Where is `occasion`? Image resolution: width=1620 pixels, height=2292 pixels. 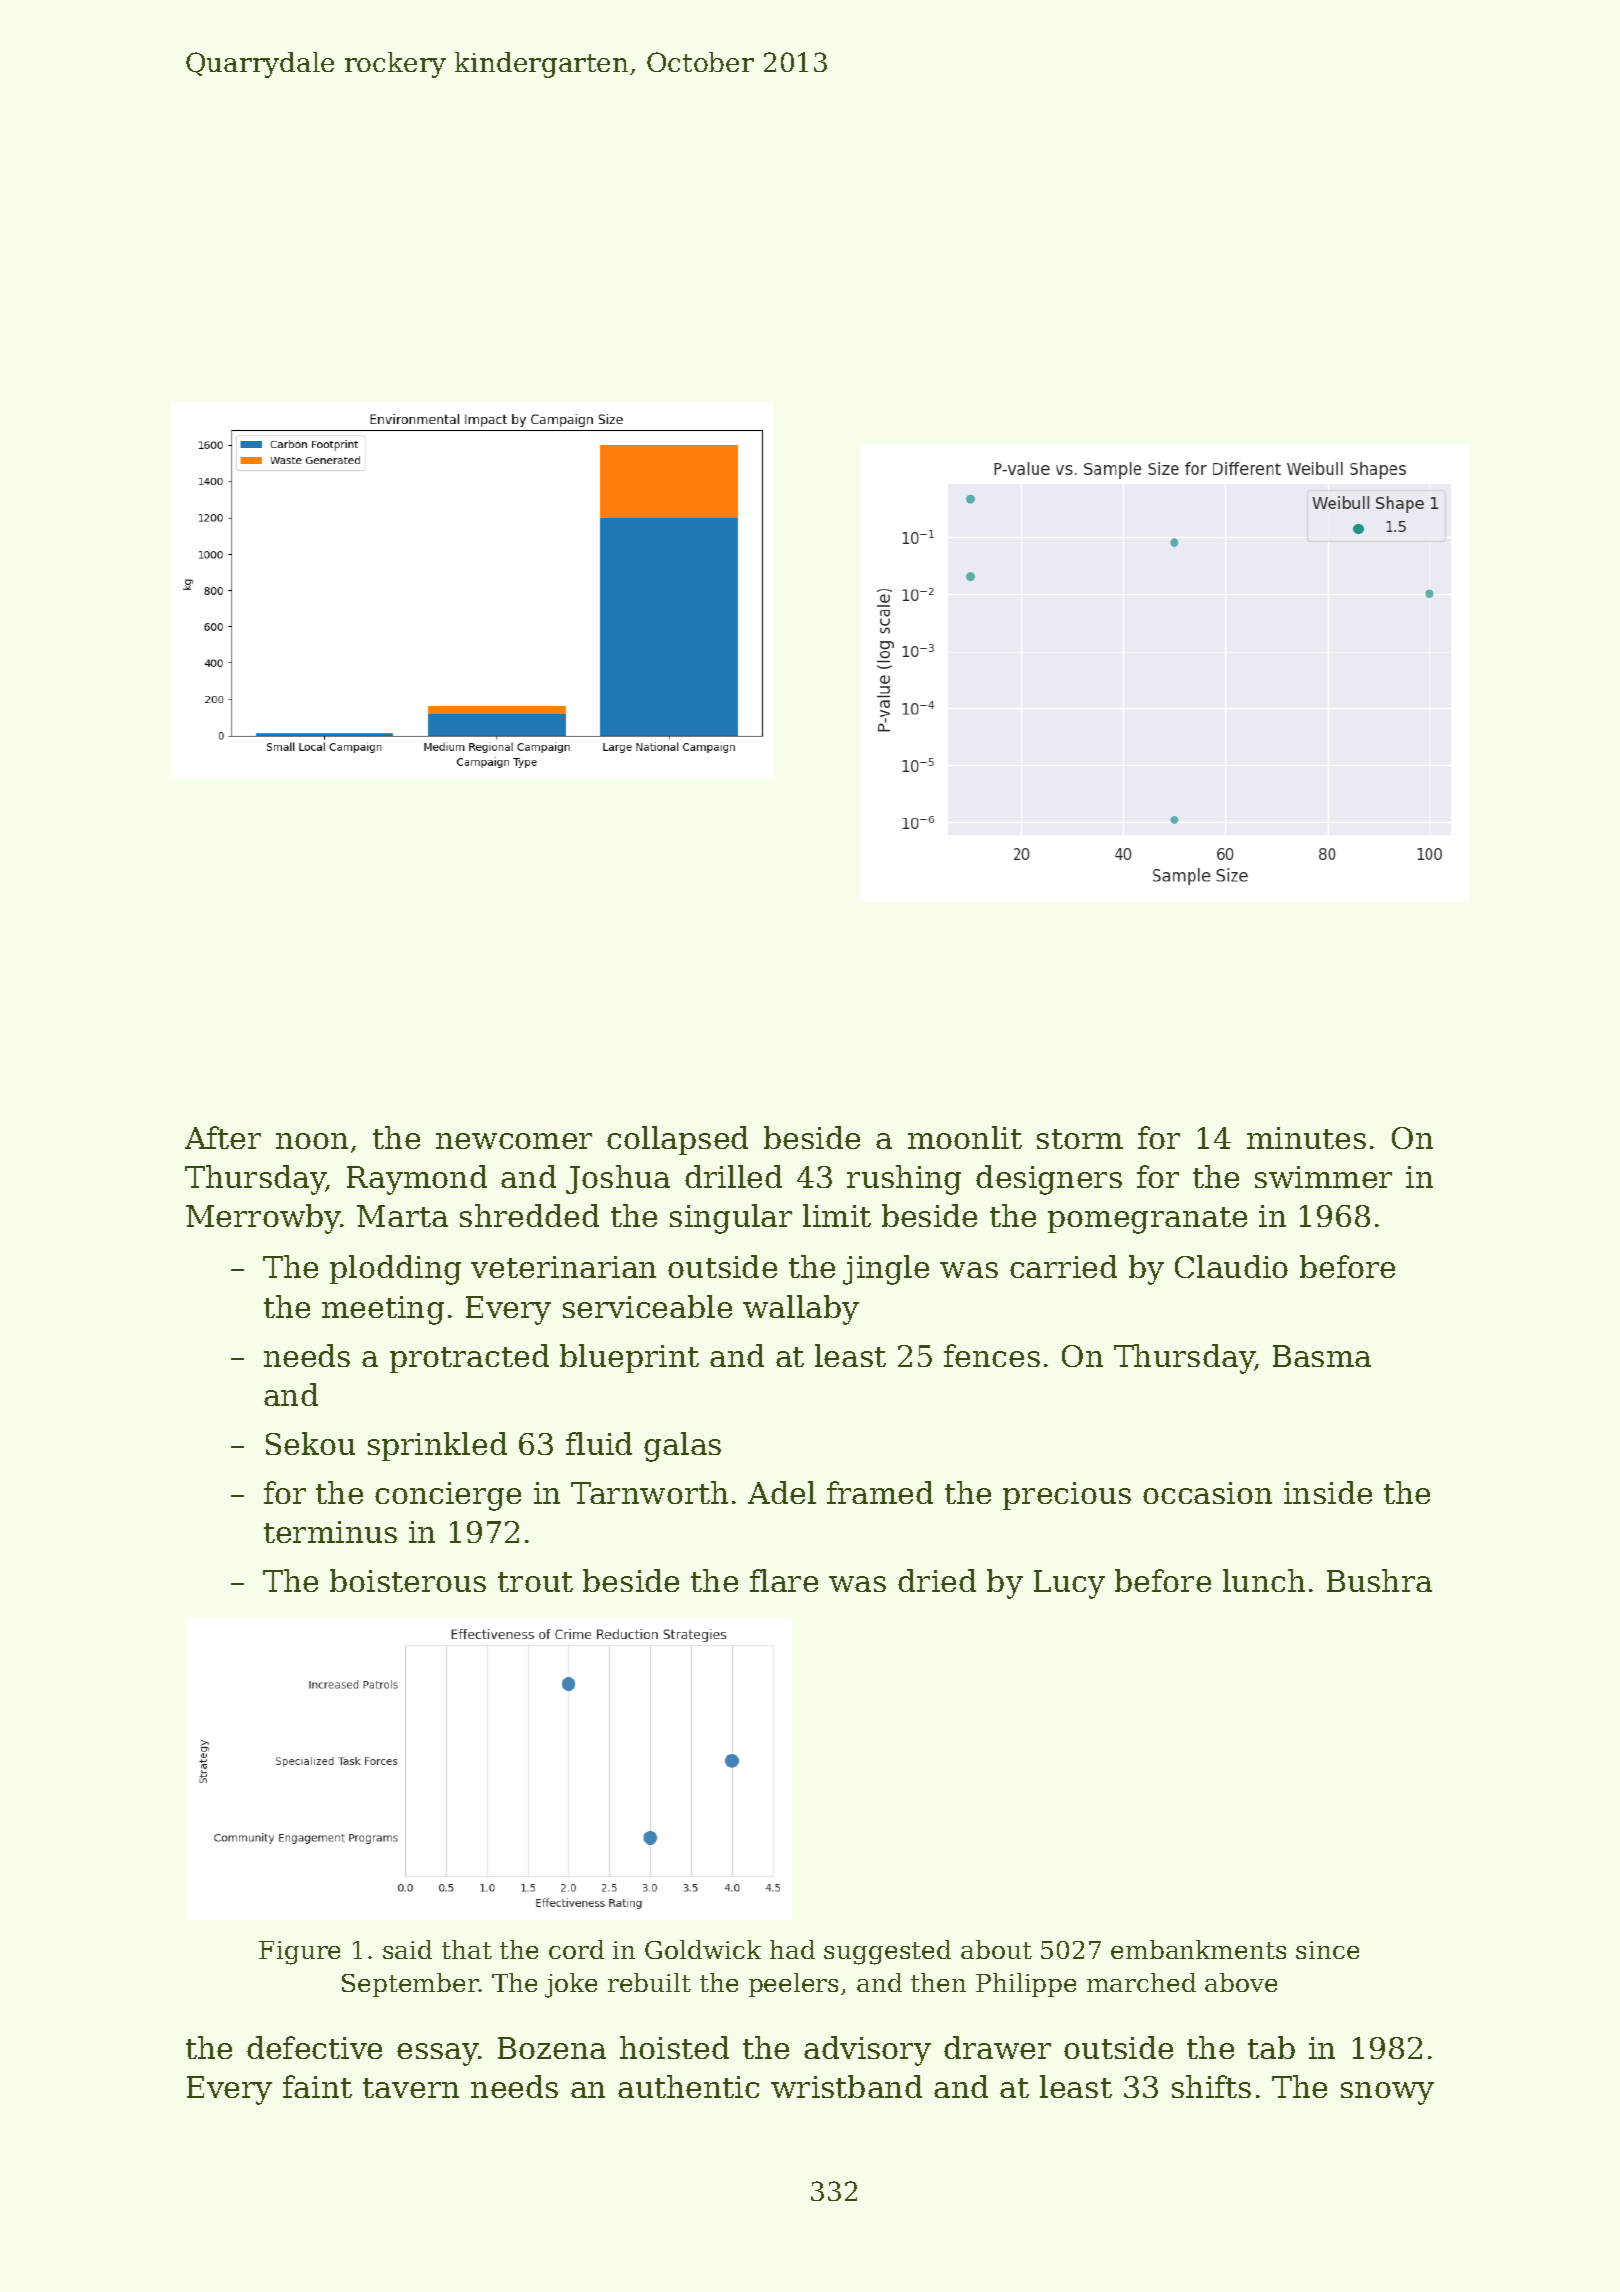 occasion is located at coordinates (1207, 1493).
